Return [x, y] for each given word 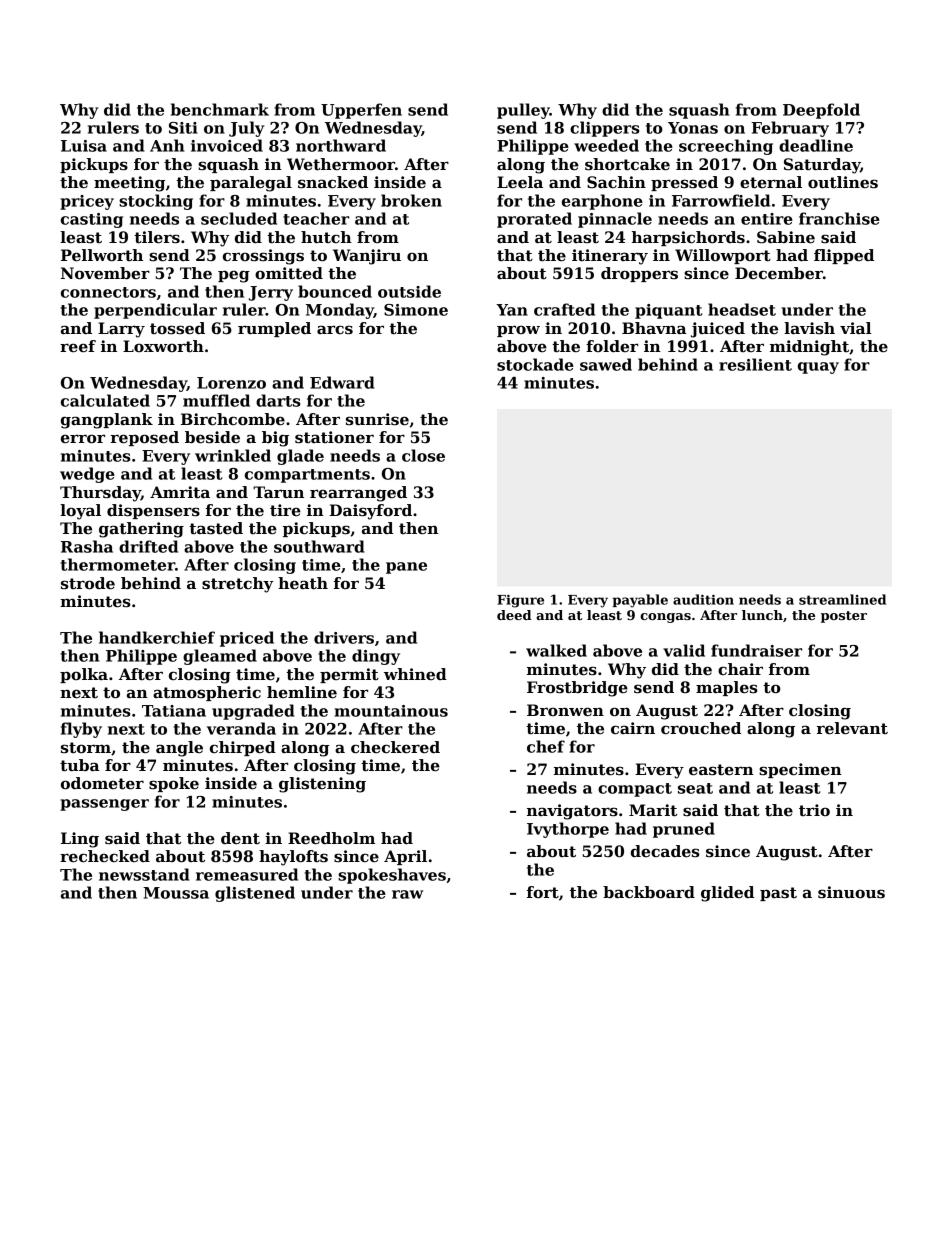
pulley [523, 111]
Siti [183, 128]
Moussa [176, 893]
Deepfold [821, 111]
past [778, 894]
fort [543, 892]
